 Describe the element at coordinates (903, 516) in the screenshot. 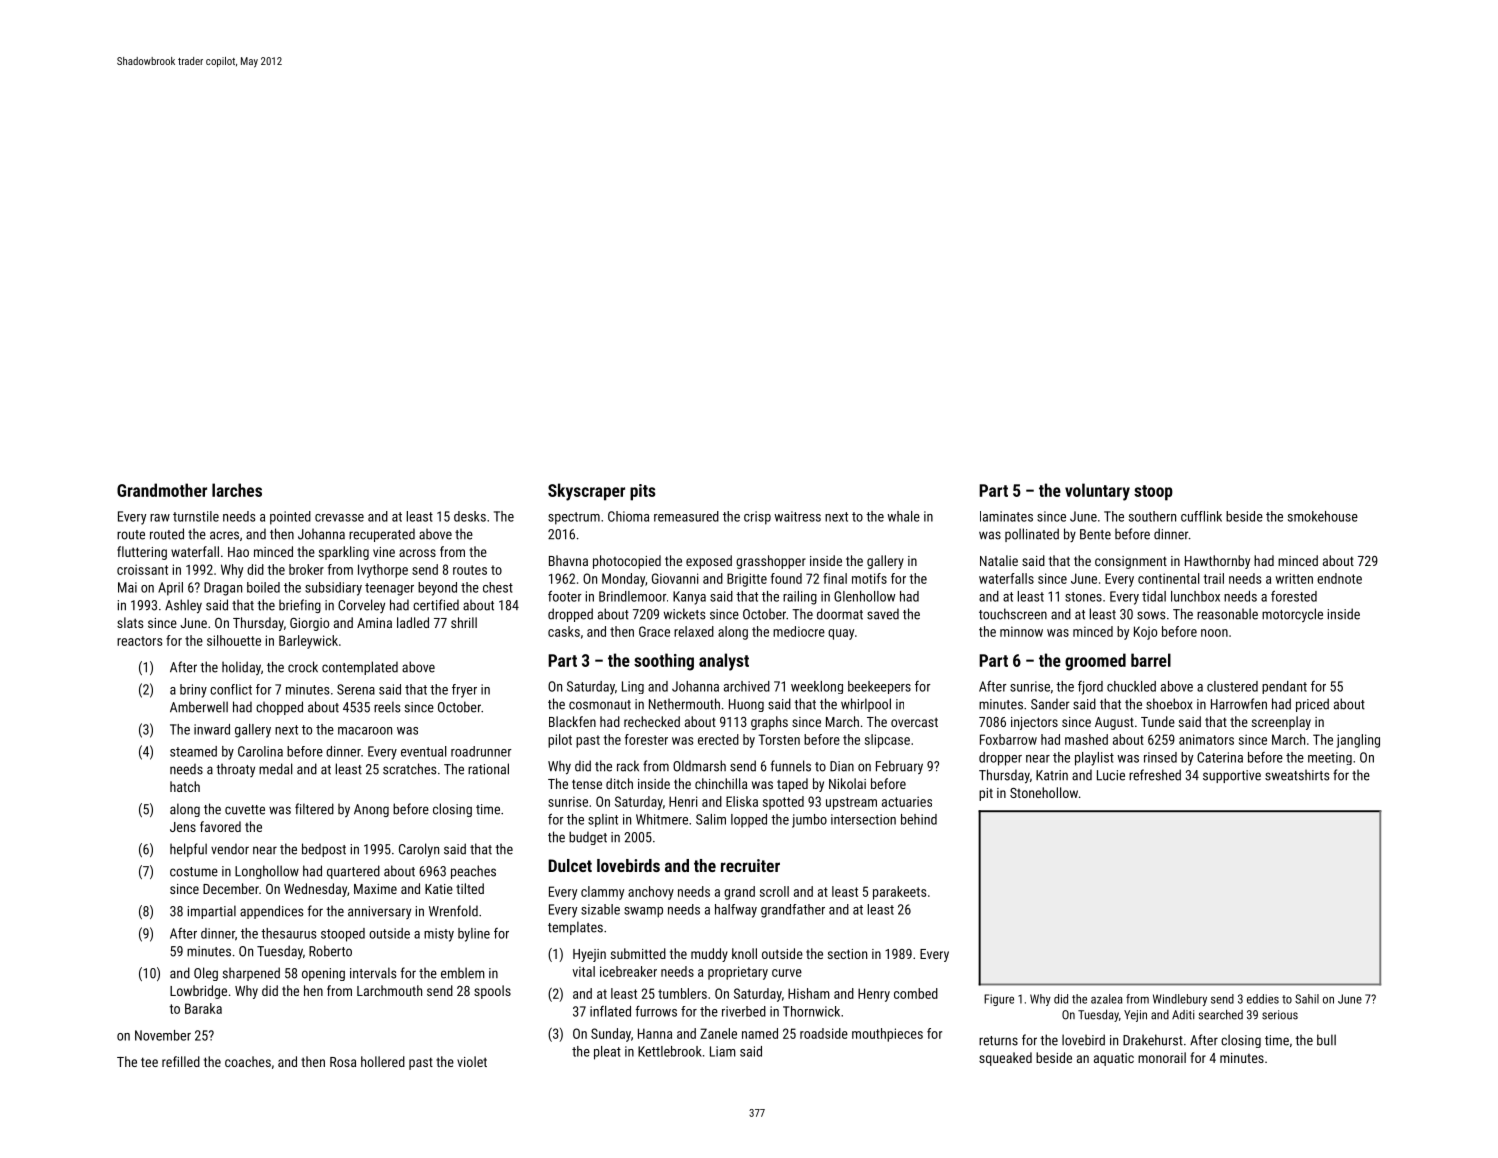

I see `whale` at that location.
